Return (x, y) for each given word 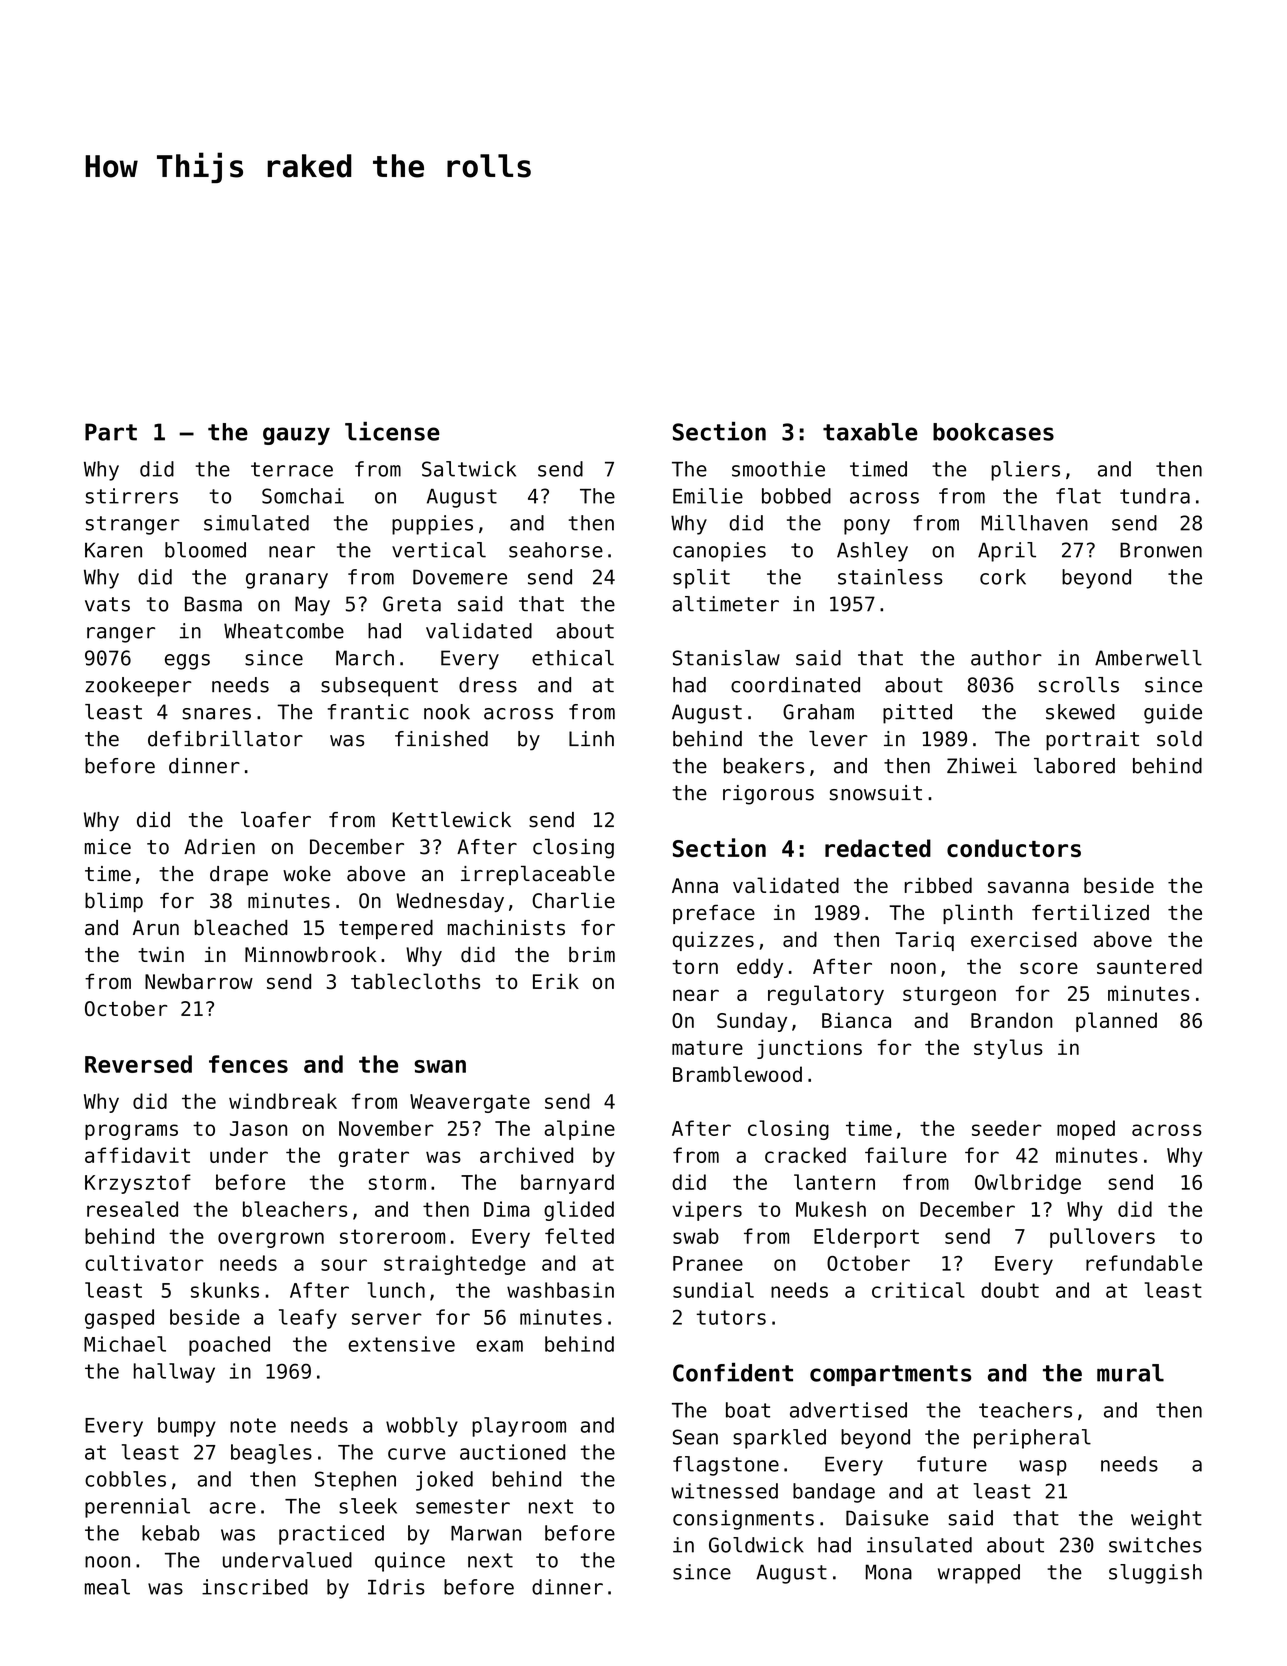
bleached (240, 927)
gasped (119, 1319)
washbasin (560, 1290)
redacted (878, 848)
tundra (1155, 496)
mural (1130, 1373)
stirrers (132, 496)
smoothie (778, 469)
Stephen (355, 1481)
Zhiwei (982, 766)
